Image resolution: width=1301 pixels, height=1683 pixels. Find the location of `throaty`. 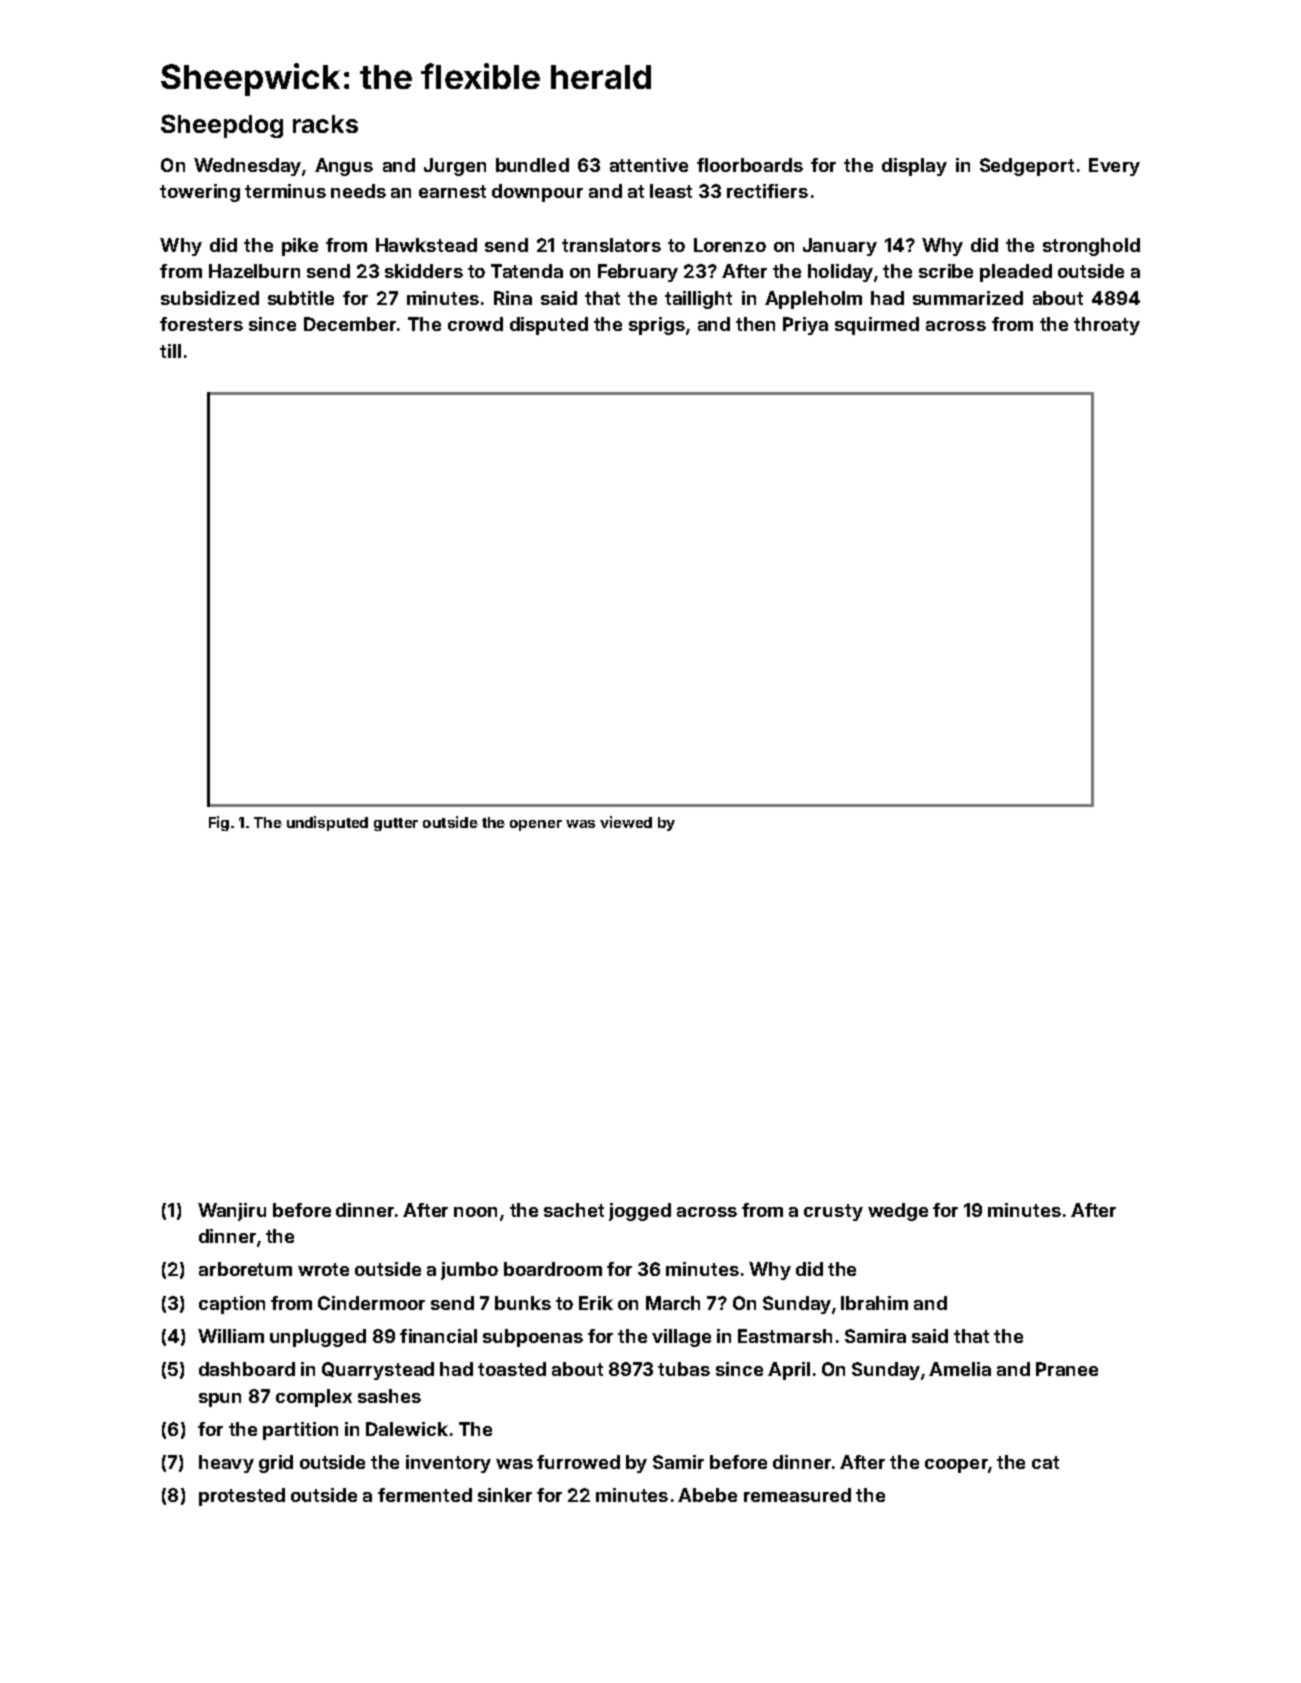

throaty is located at coordinates (1107, 326).
